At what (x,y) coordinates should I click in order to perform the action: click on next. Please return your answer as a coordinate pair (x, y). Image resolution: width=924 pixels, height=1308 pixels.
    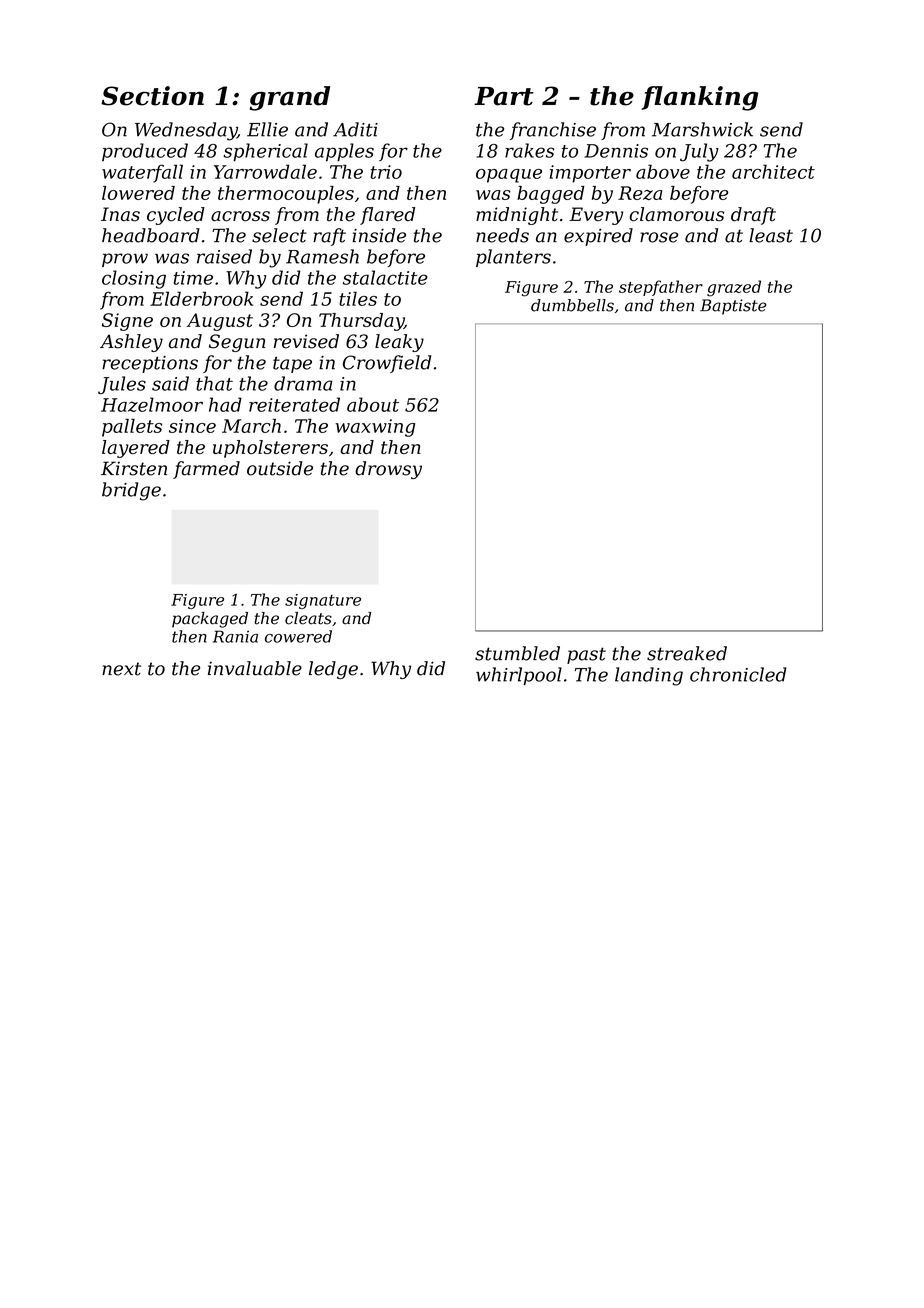
    Looking at the image, I should click on (121, 669).
